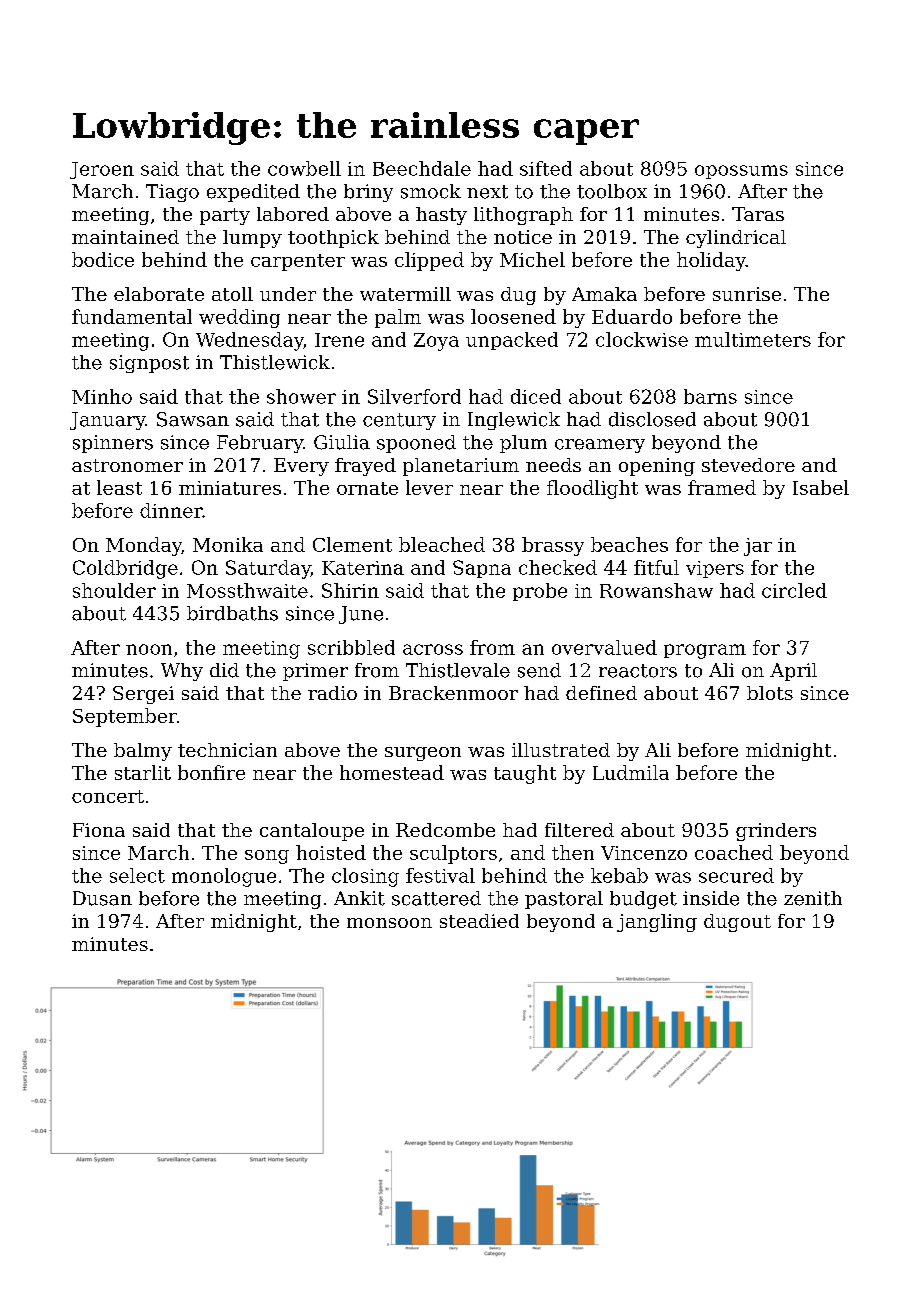 The height and width of the screenshot is (1314, 924). Describe the element at coordinates (267, 857) in the screenshot. I see `song` at that location.
